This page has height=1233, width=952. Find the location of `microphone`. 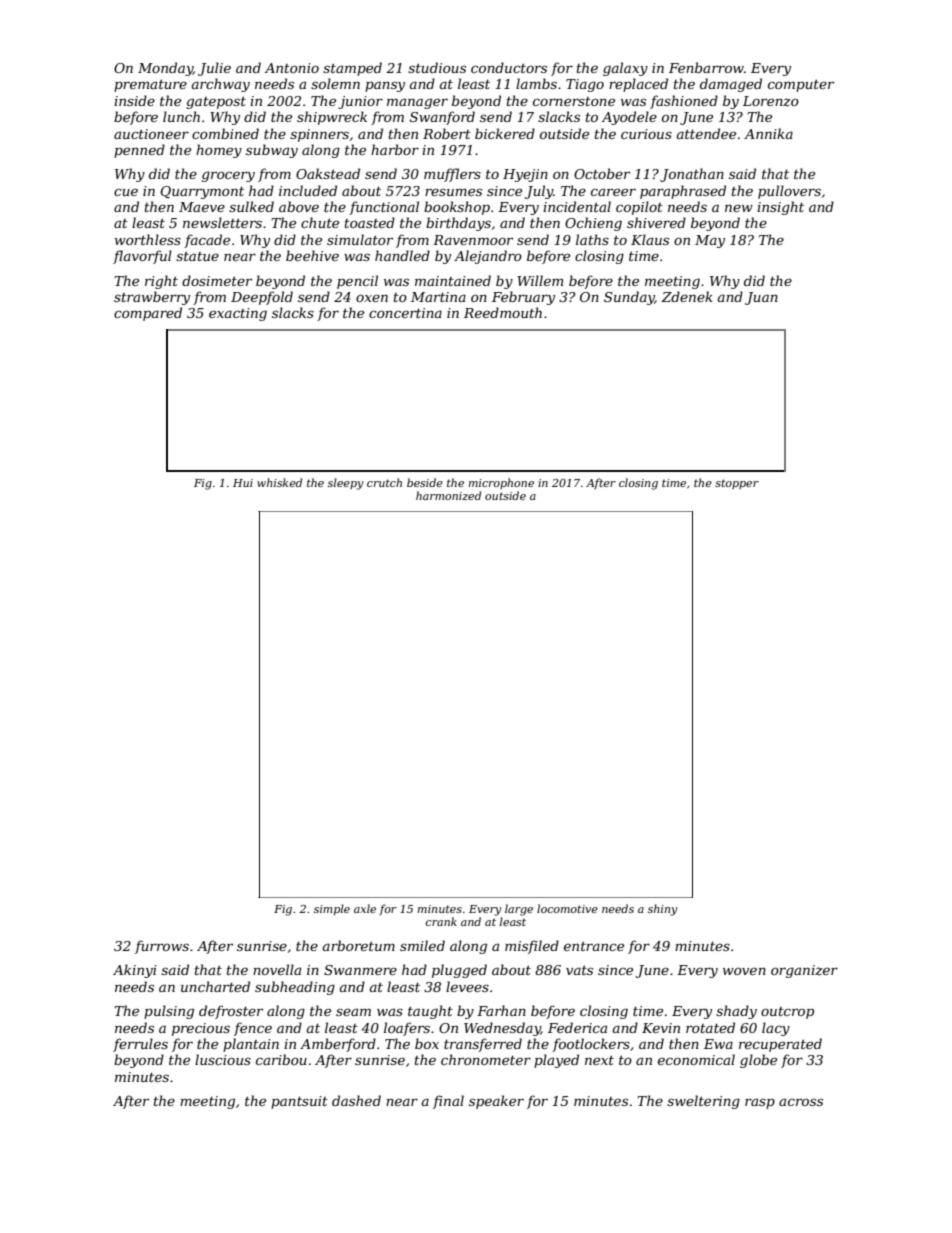

microphone is located at coordinates (501, 483).
